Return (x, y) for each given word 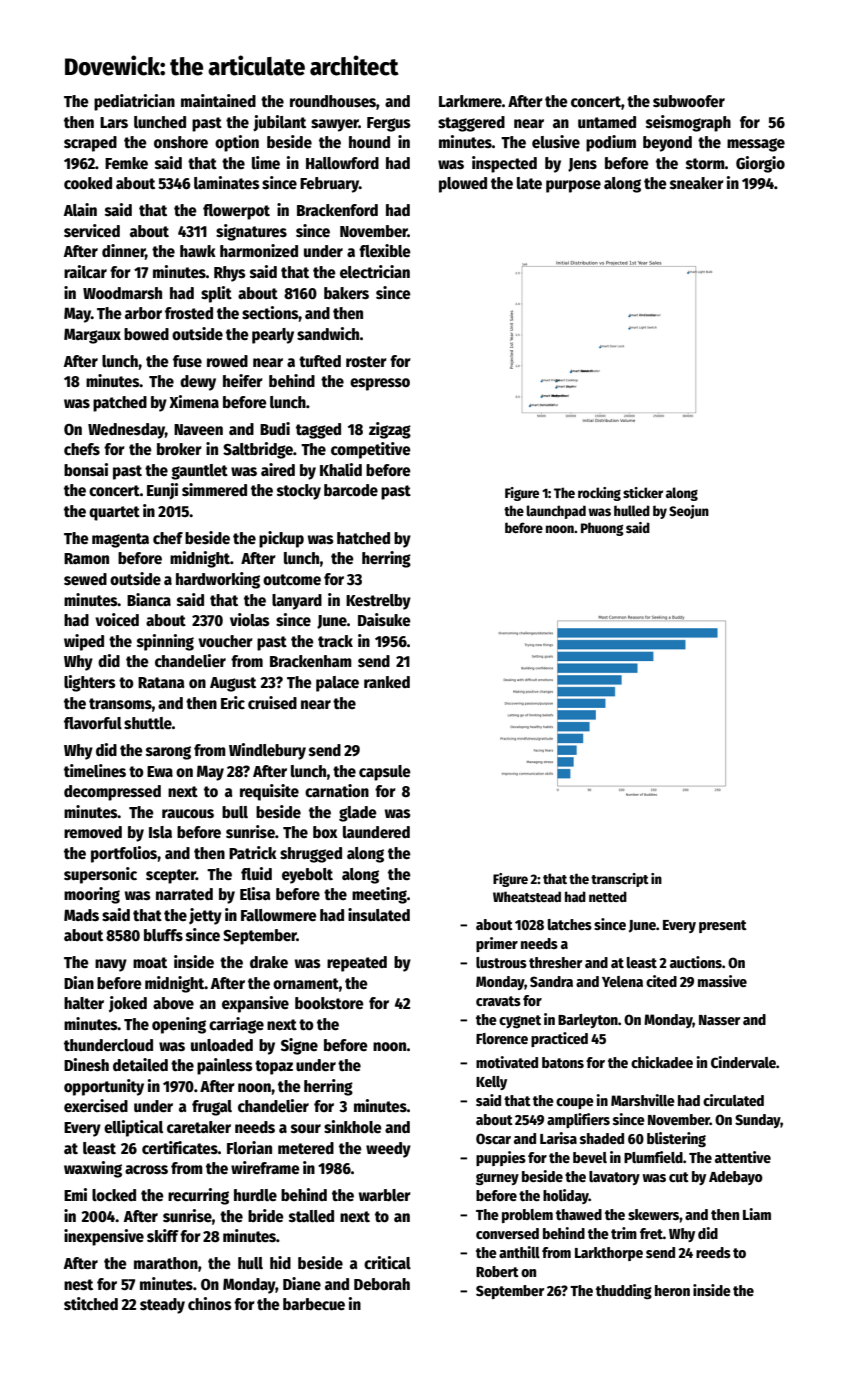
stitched (91, 1303)
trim (624, 1233)
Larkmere (470, 101)
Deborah (382, 1284)
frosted (189, 313)
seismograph (688, 123)
